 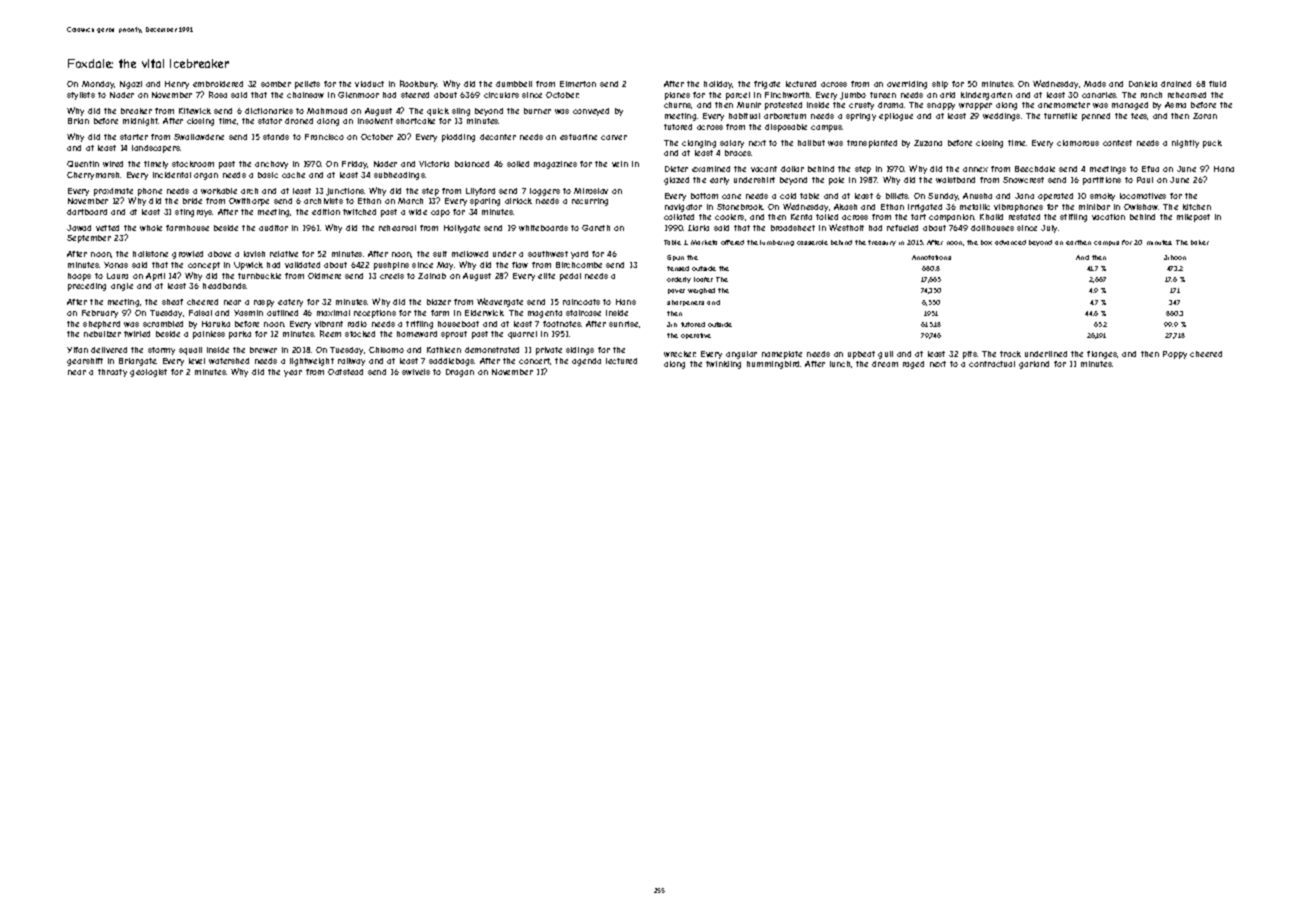 I want to click on edition, so click(x=326, y=212).
